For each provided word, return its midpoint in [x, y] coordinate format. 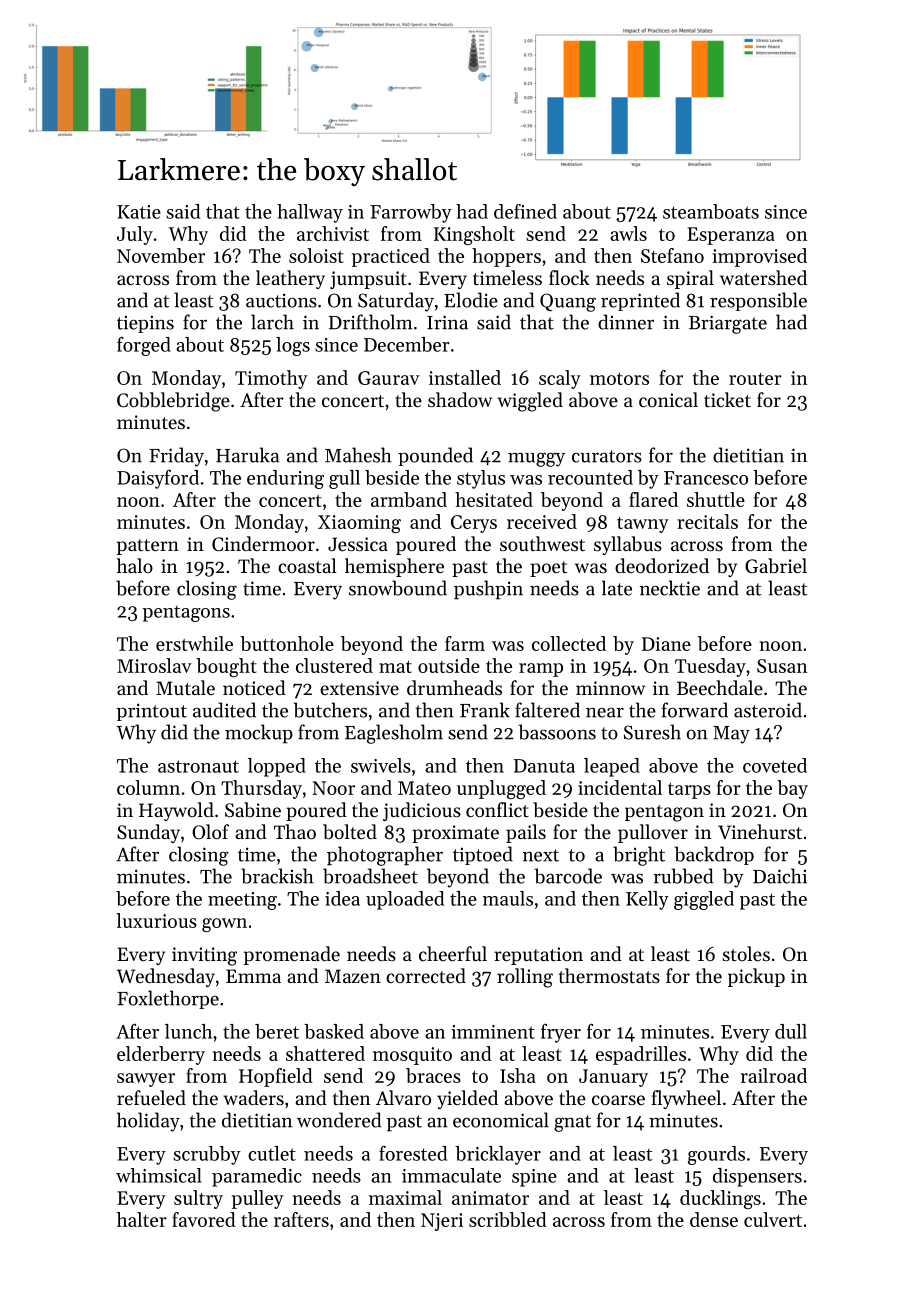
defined [525, 211]
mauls [508, 898]
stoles [746, 953]
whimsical [159, 1175]
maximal [405, 1197]
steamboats [711, 211]
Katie [139, 212]
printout [151, 712]
